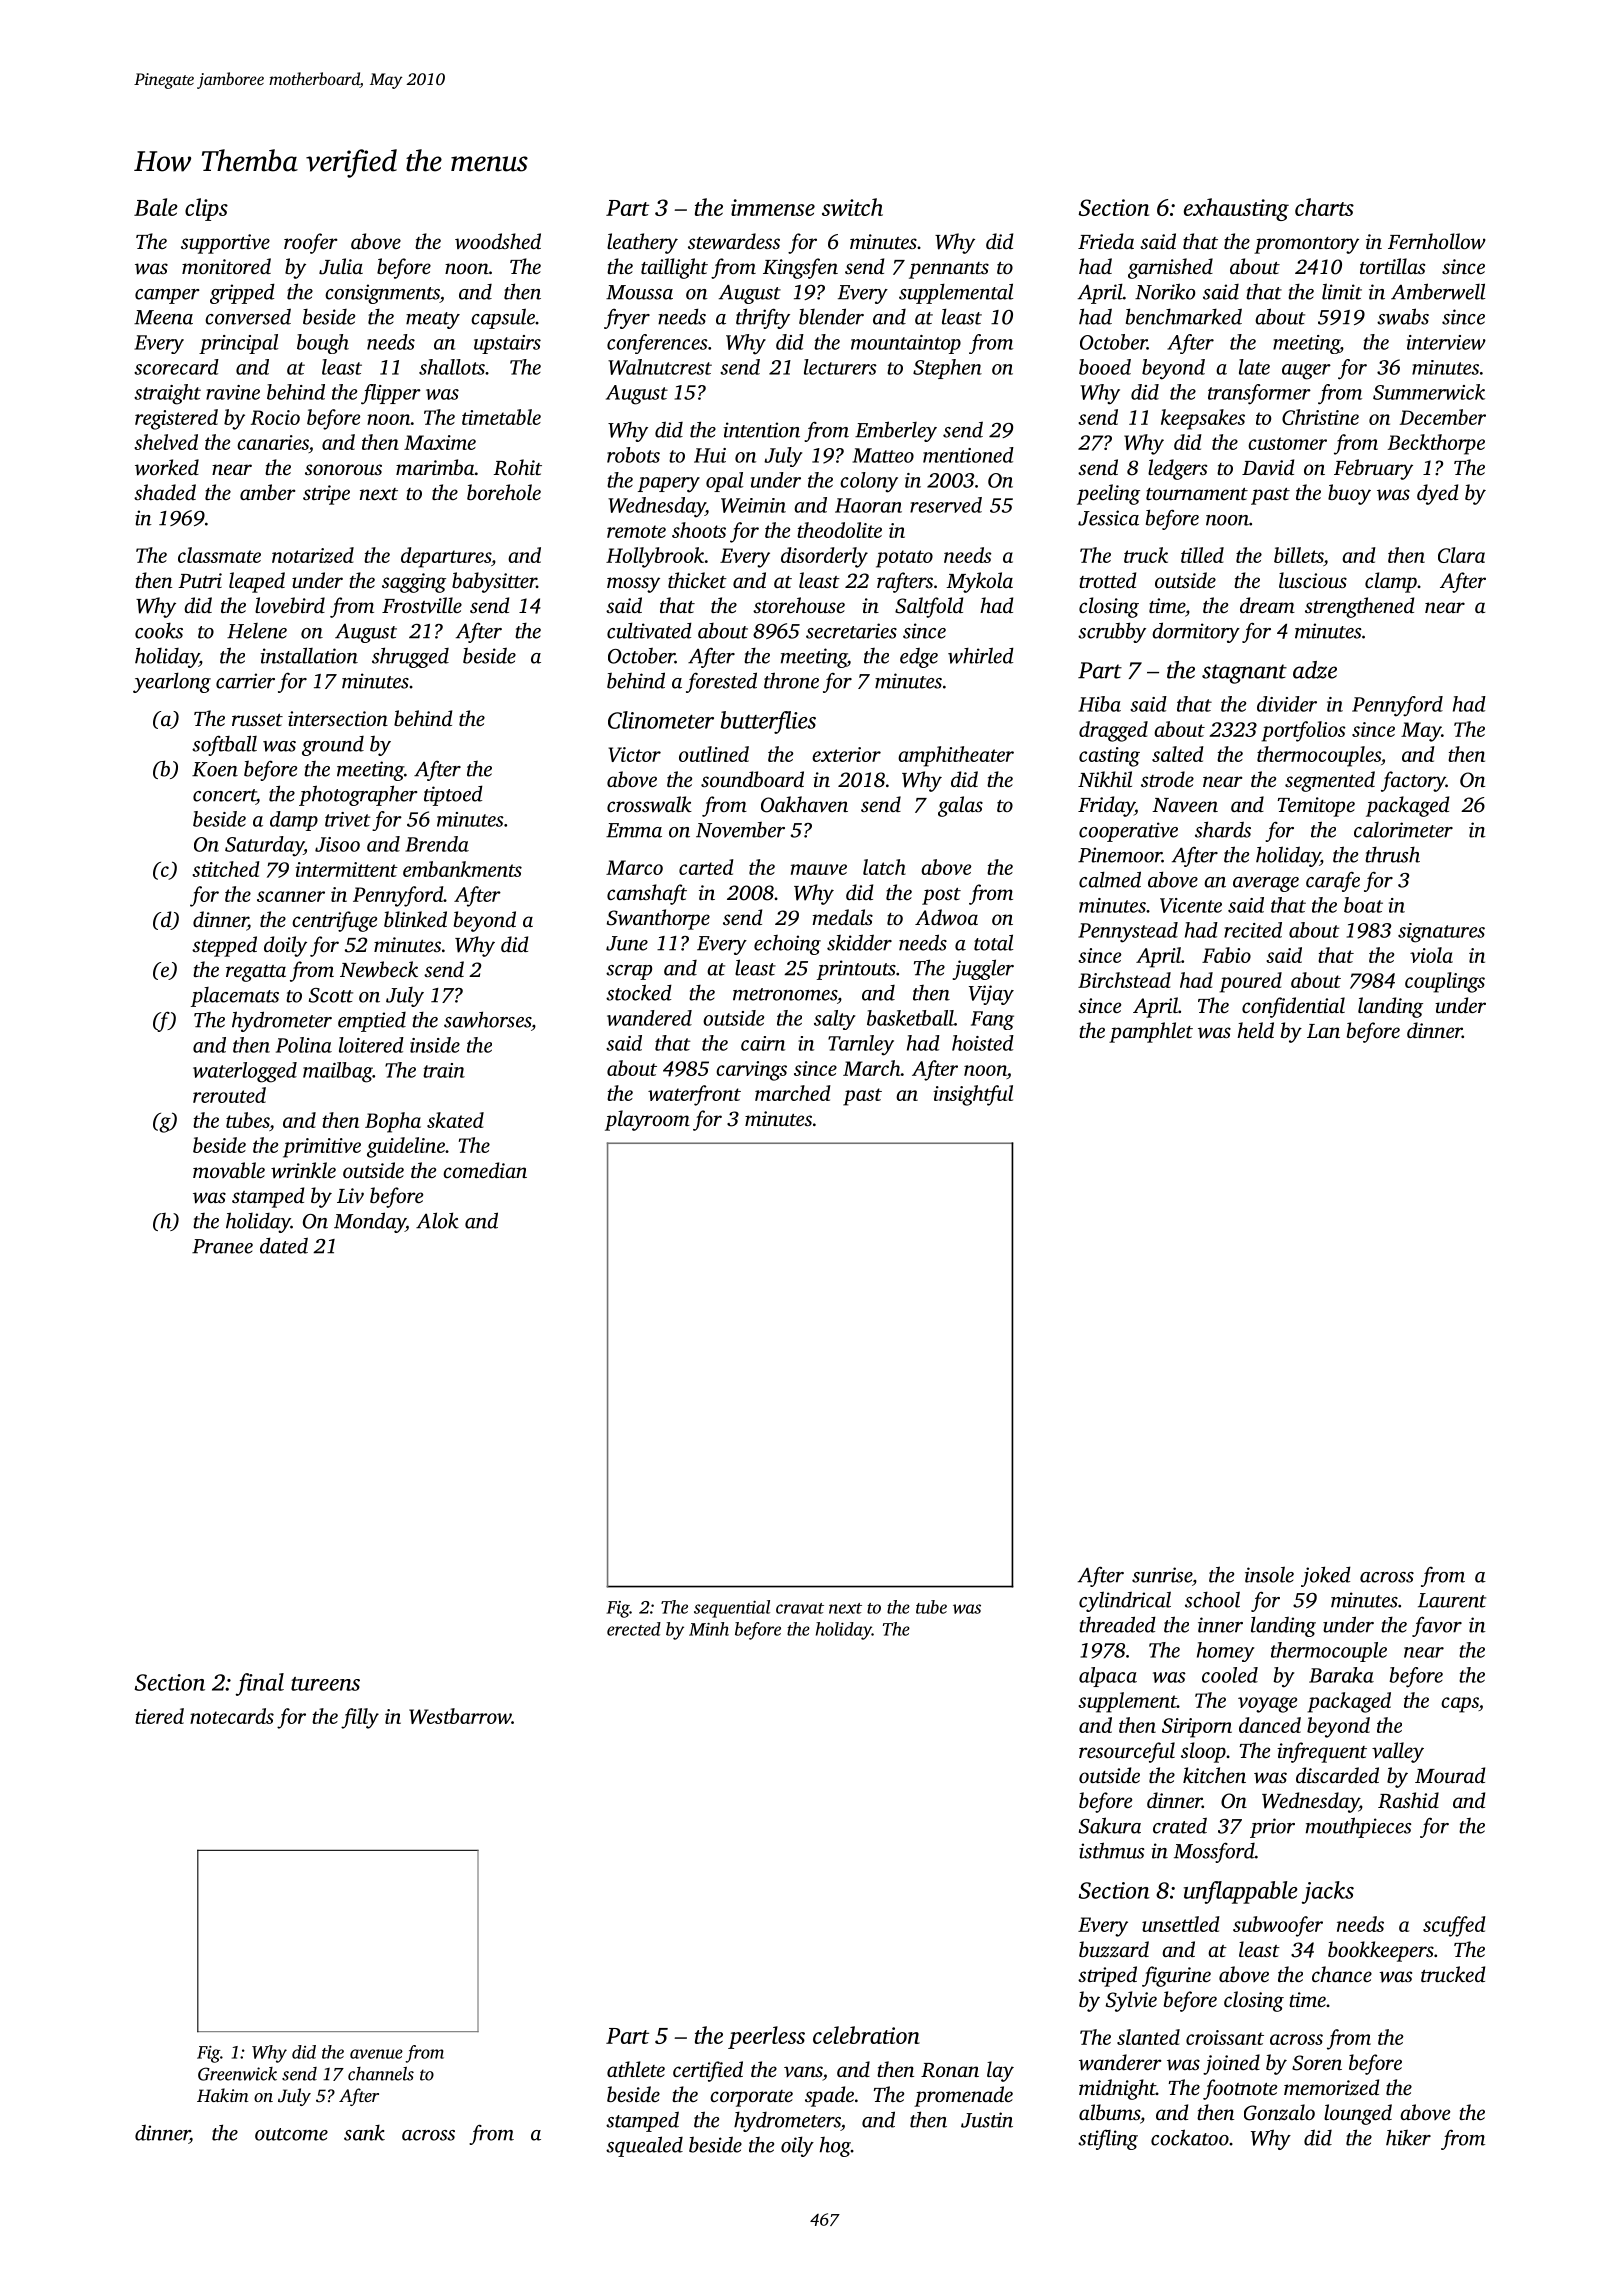 Image resolution: width=1620 pixels, height=2292 pixels. I want to click on tureens, so click(325, 1684).
